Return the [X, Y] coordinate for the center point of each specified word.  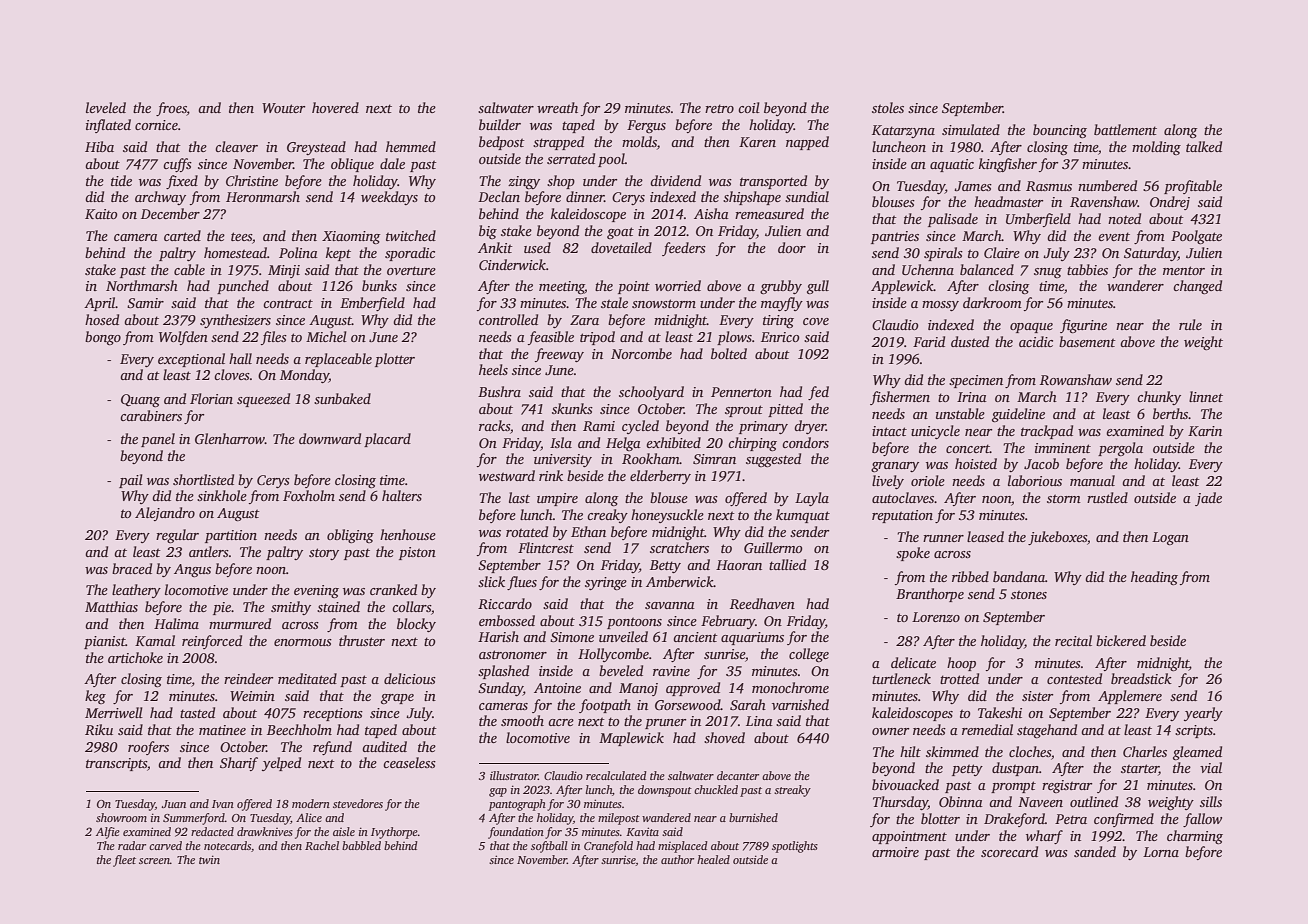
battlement [1125, 129]
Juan [174, 804]
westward [507, 475]
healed [713, 859]
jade [1208, 499]
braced [132, 568]
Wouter [283, 108]
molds [639, 141]
